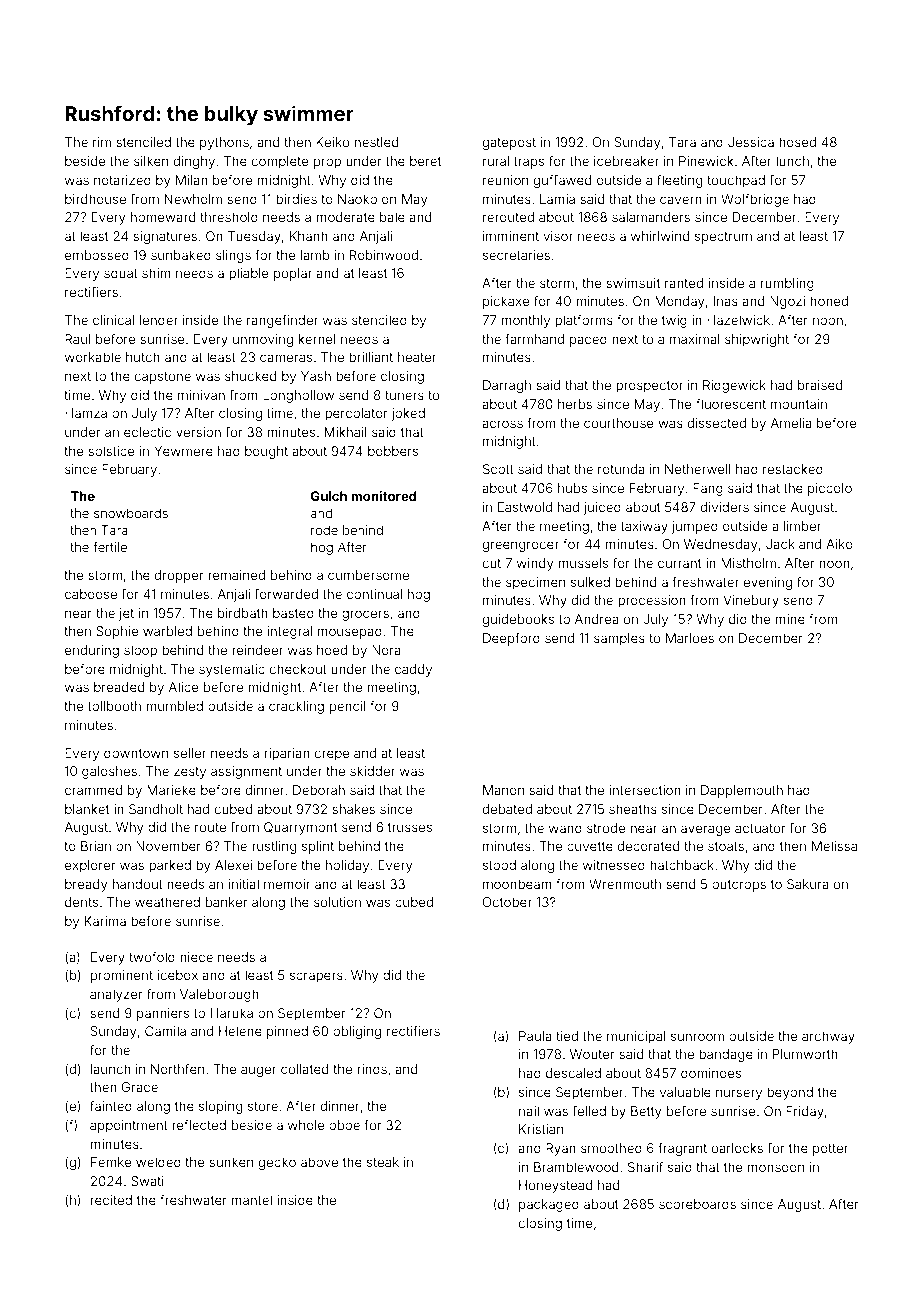  What do you see at coordinates (111, 451) in the screenshot?
I see `solstice` at bounding box center [111, 451].
